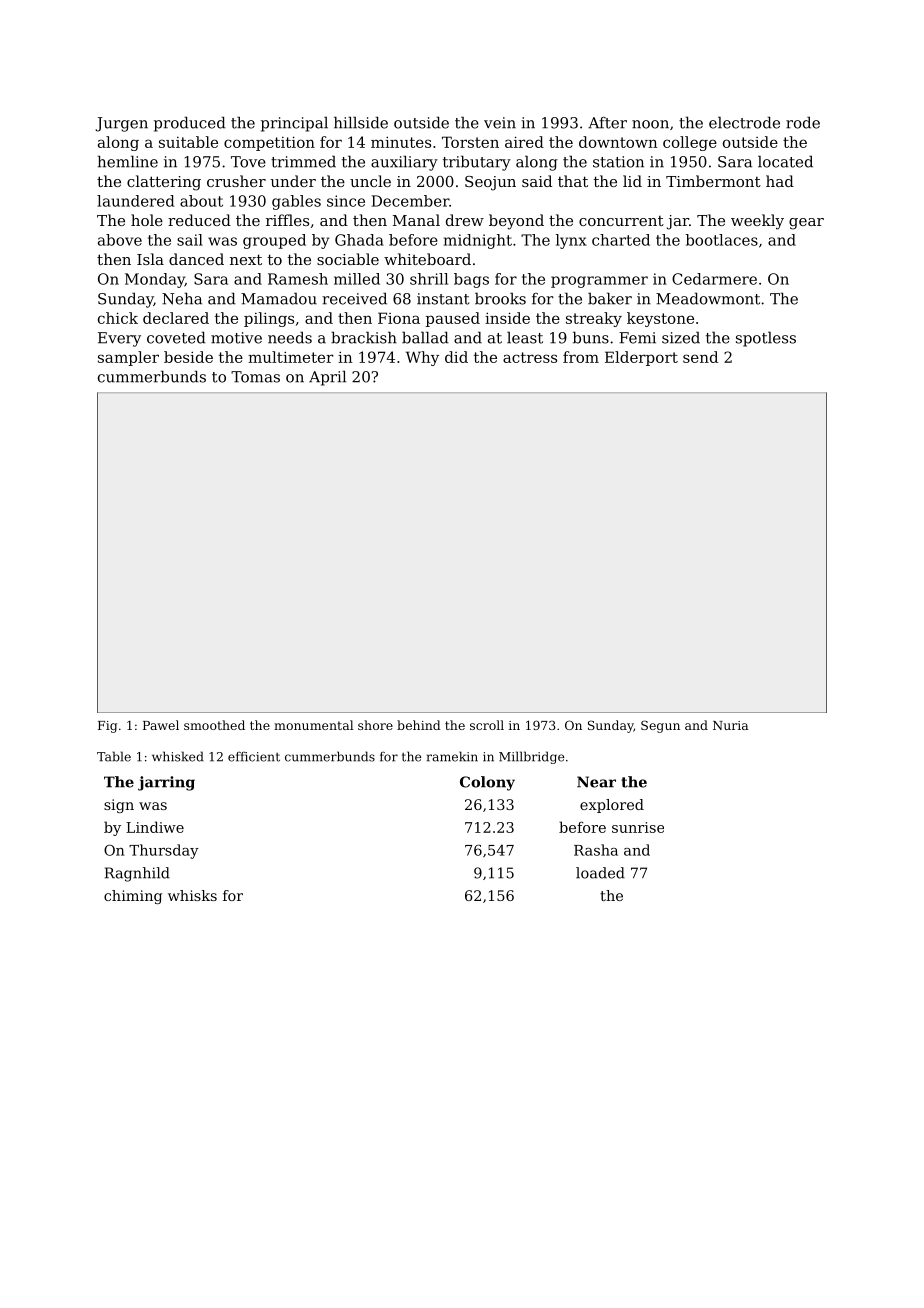 Image resolution: width=924 pixels, height=1308 pixels. What do you see at coordinates (327, 378) in the document?
I see `April` at bounding box center [327, 378].
